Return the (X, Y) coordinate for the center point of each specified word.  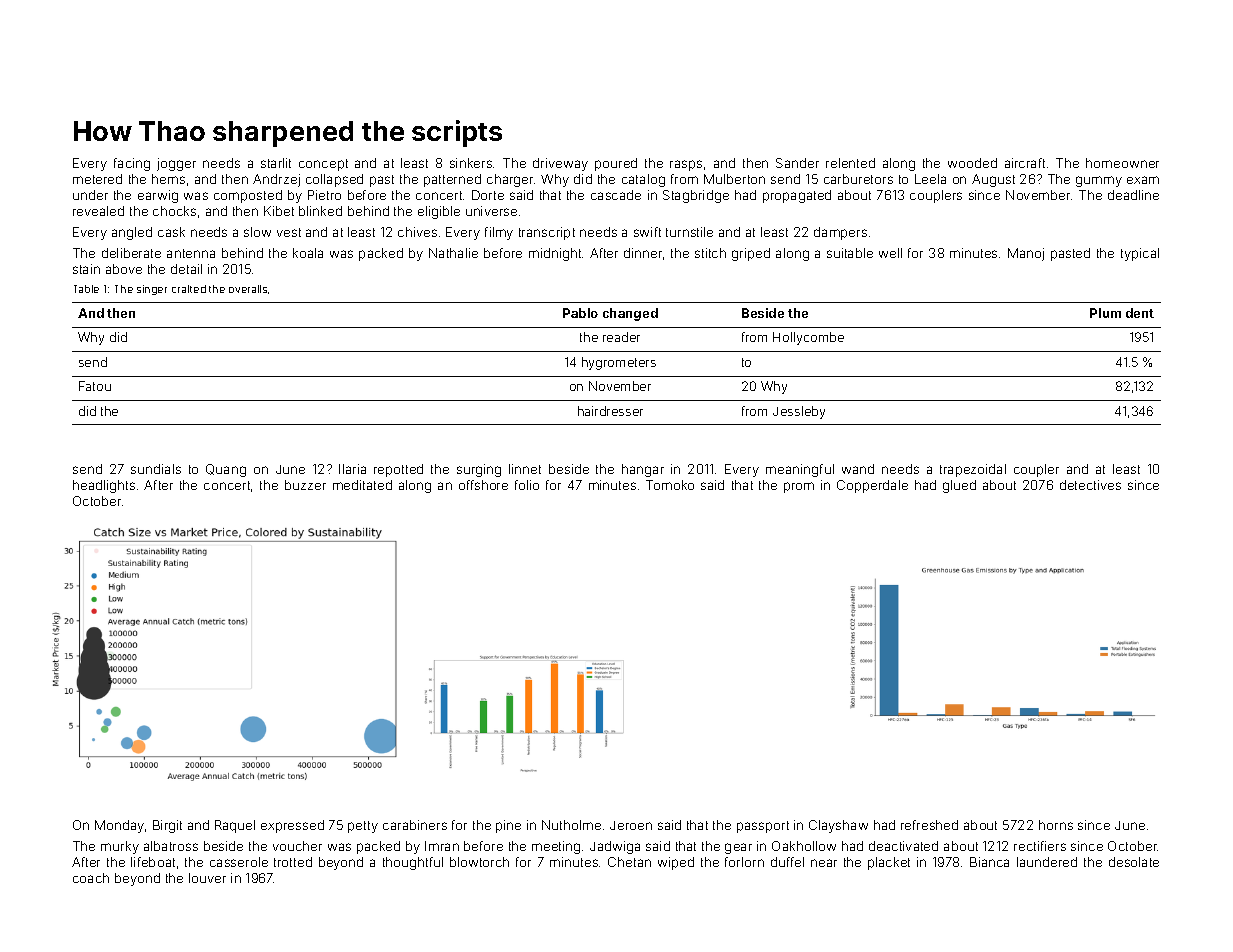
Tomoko (670, 485)
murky (120, 847)
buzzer (305, 485)
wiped (676, 863)
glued (959, 486)
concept (323, 165)
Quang (226, 470)
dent (1140, 313)
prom (799, 487)
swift (647, 232)
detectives (1090, 485)
